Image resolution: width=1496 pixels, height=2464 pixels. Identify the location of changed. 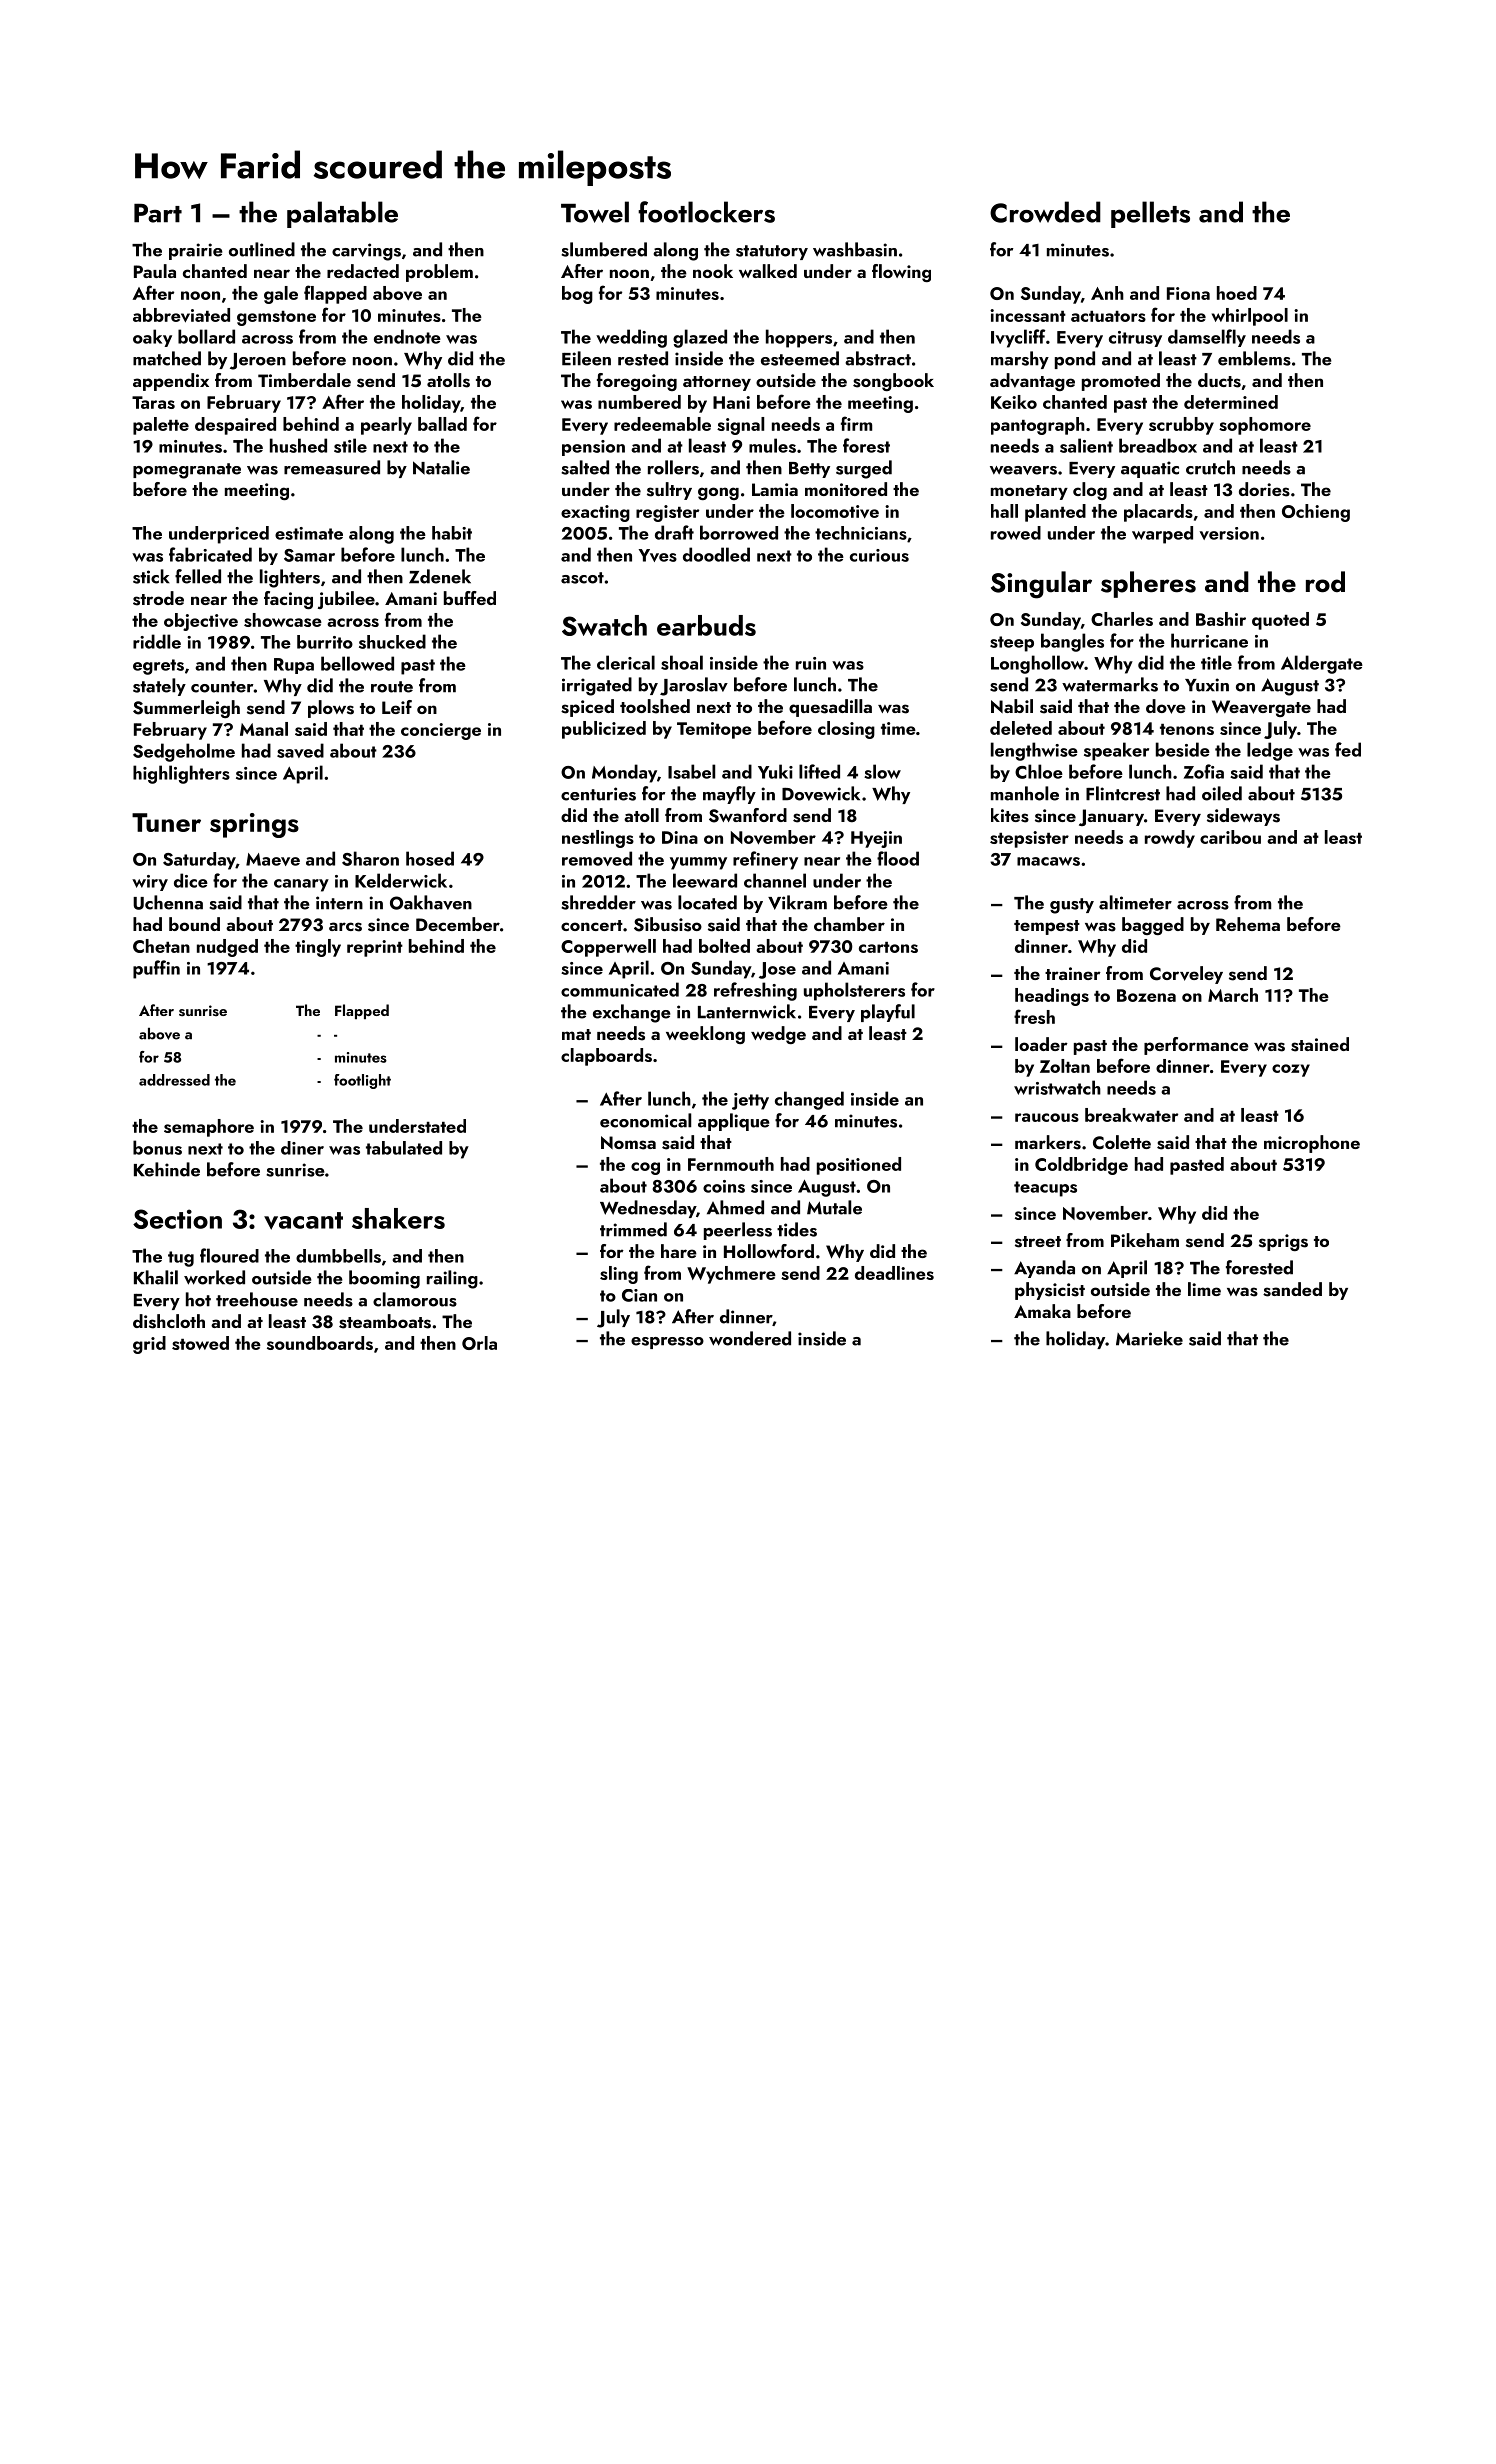
(809, 1100).
